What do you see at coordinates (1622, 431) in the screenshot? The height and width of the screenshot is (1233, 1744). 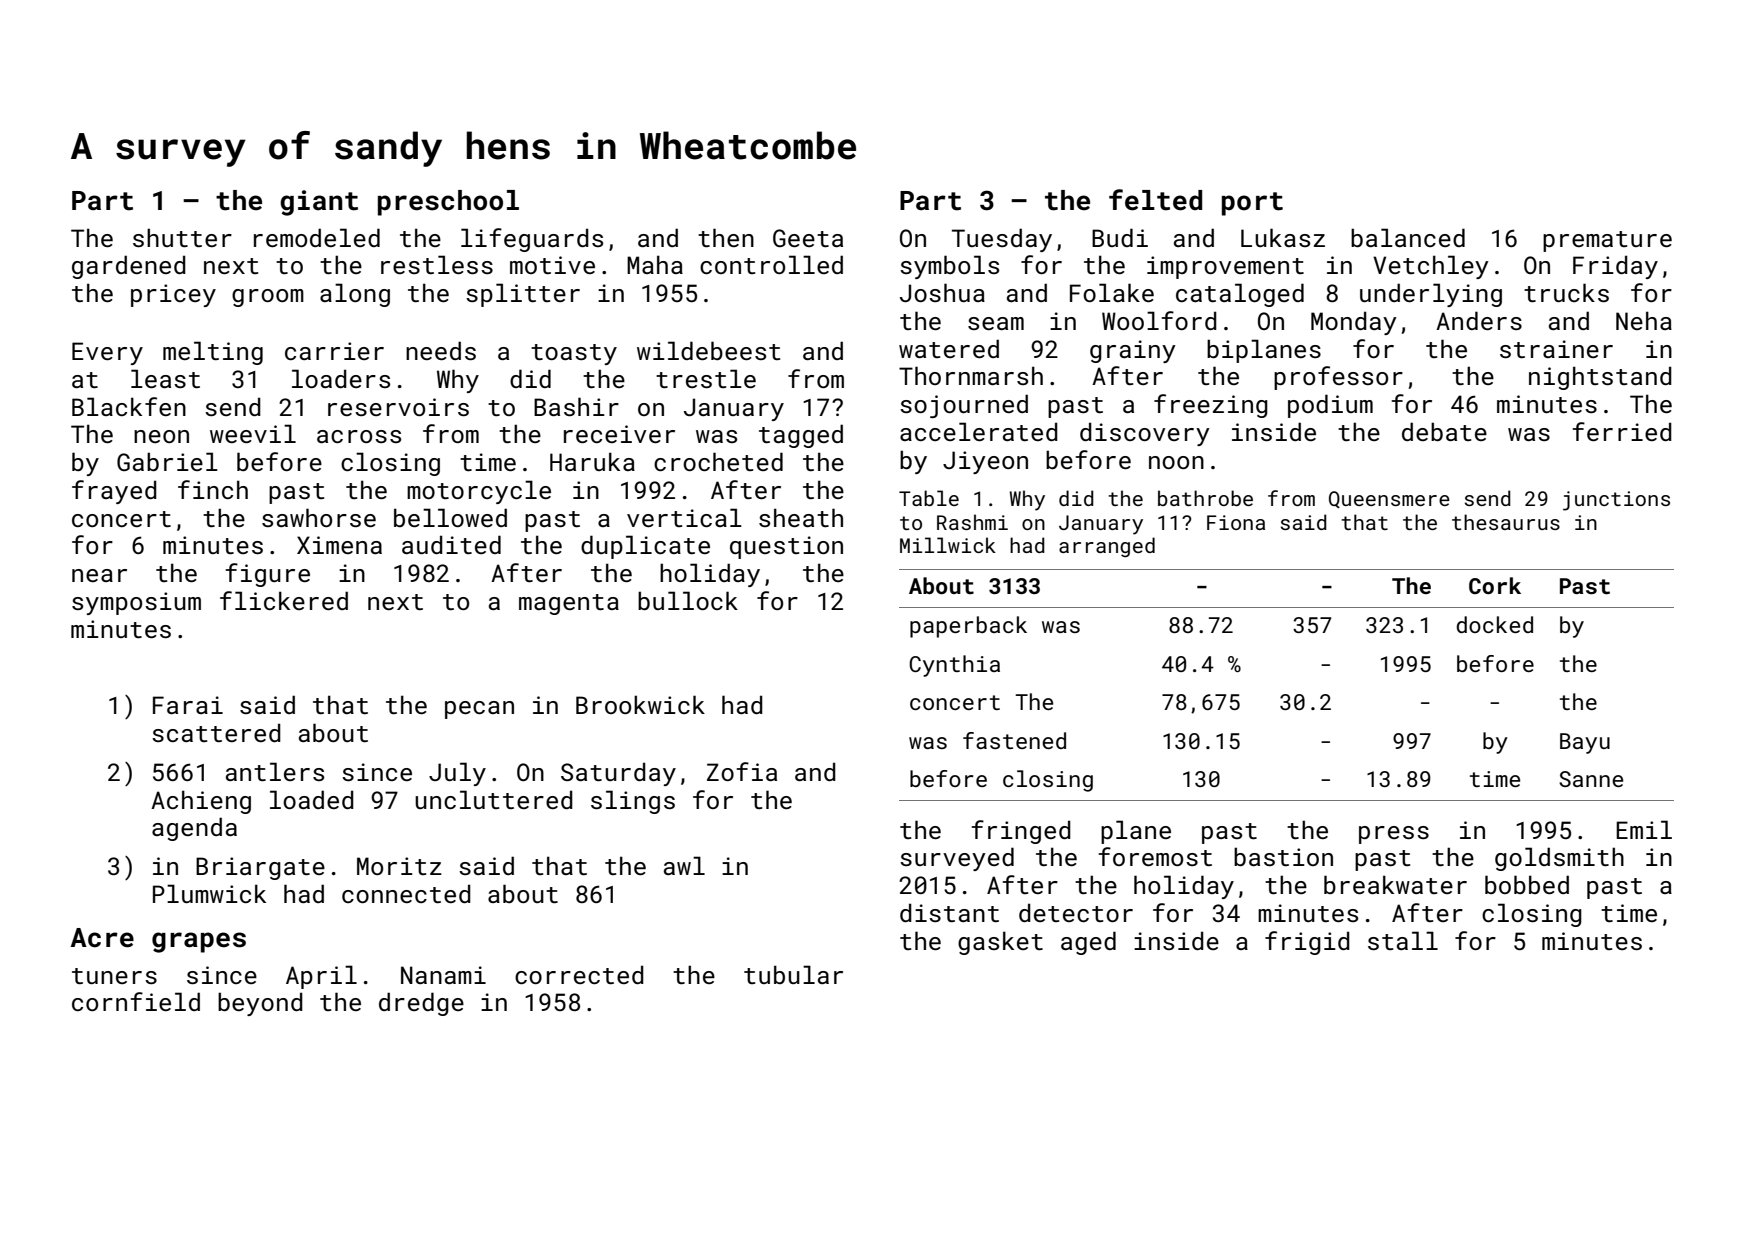 I see `ferried` at bounding box center [1622, 431].
